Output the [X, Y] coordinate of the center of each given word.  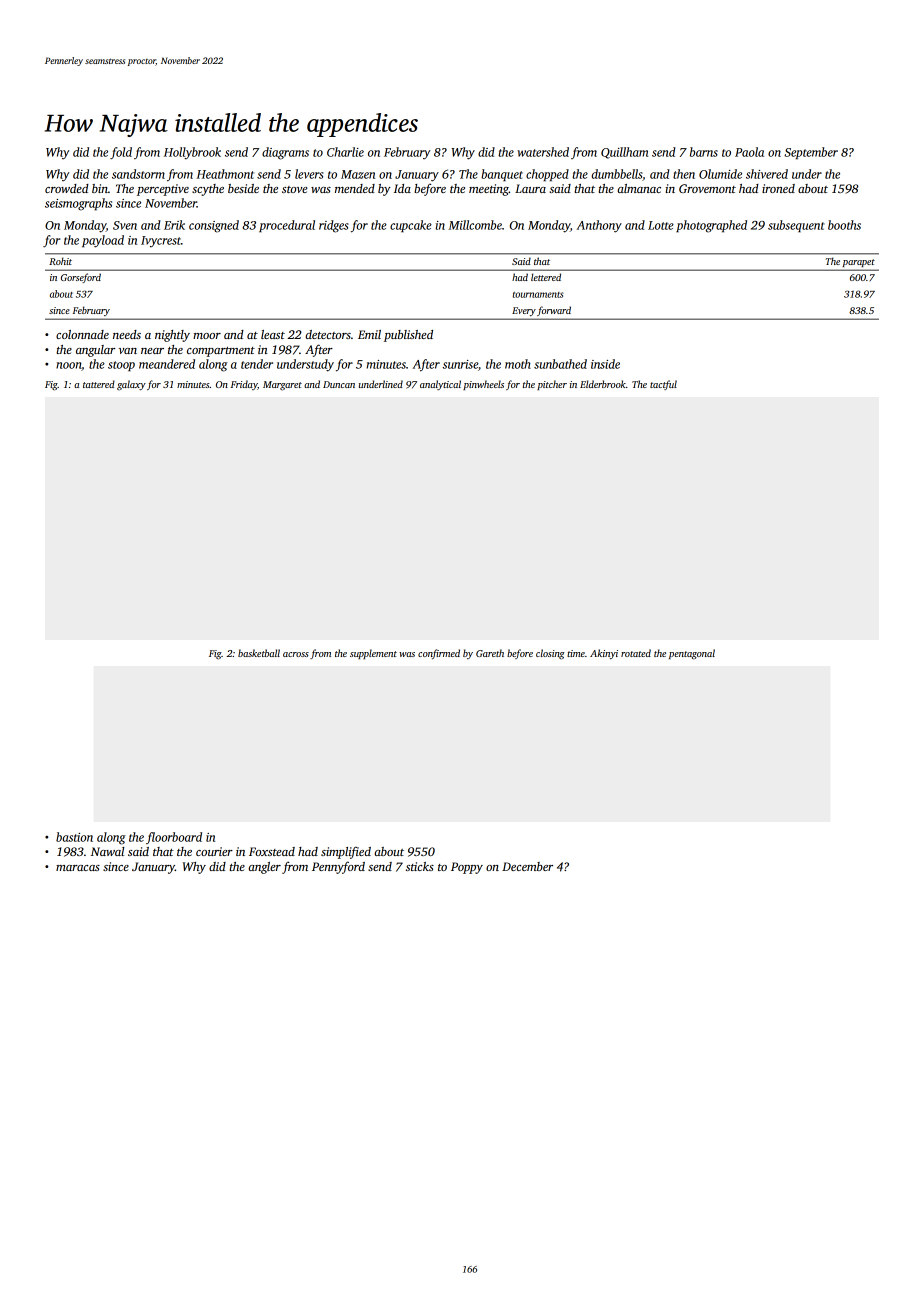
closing [550, 654]
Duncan [339, 384]
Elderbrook [603, 384]
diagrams [285, 153]
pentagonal [692, 654]
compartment [221, 352]
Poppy [467, 868]
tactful [663, 385]
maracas [78, 868]
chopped [547, 175]
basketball [259, 653]
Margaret [282, 386]
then [684, 174]
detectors [328, 334]
